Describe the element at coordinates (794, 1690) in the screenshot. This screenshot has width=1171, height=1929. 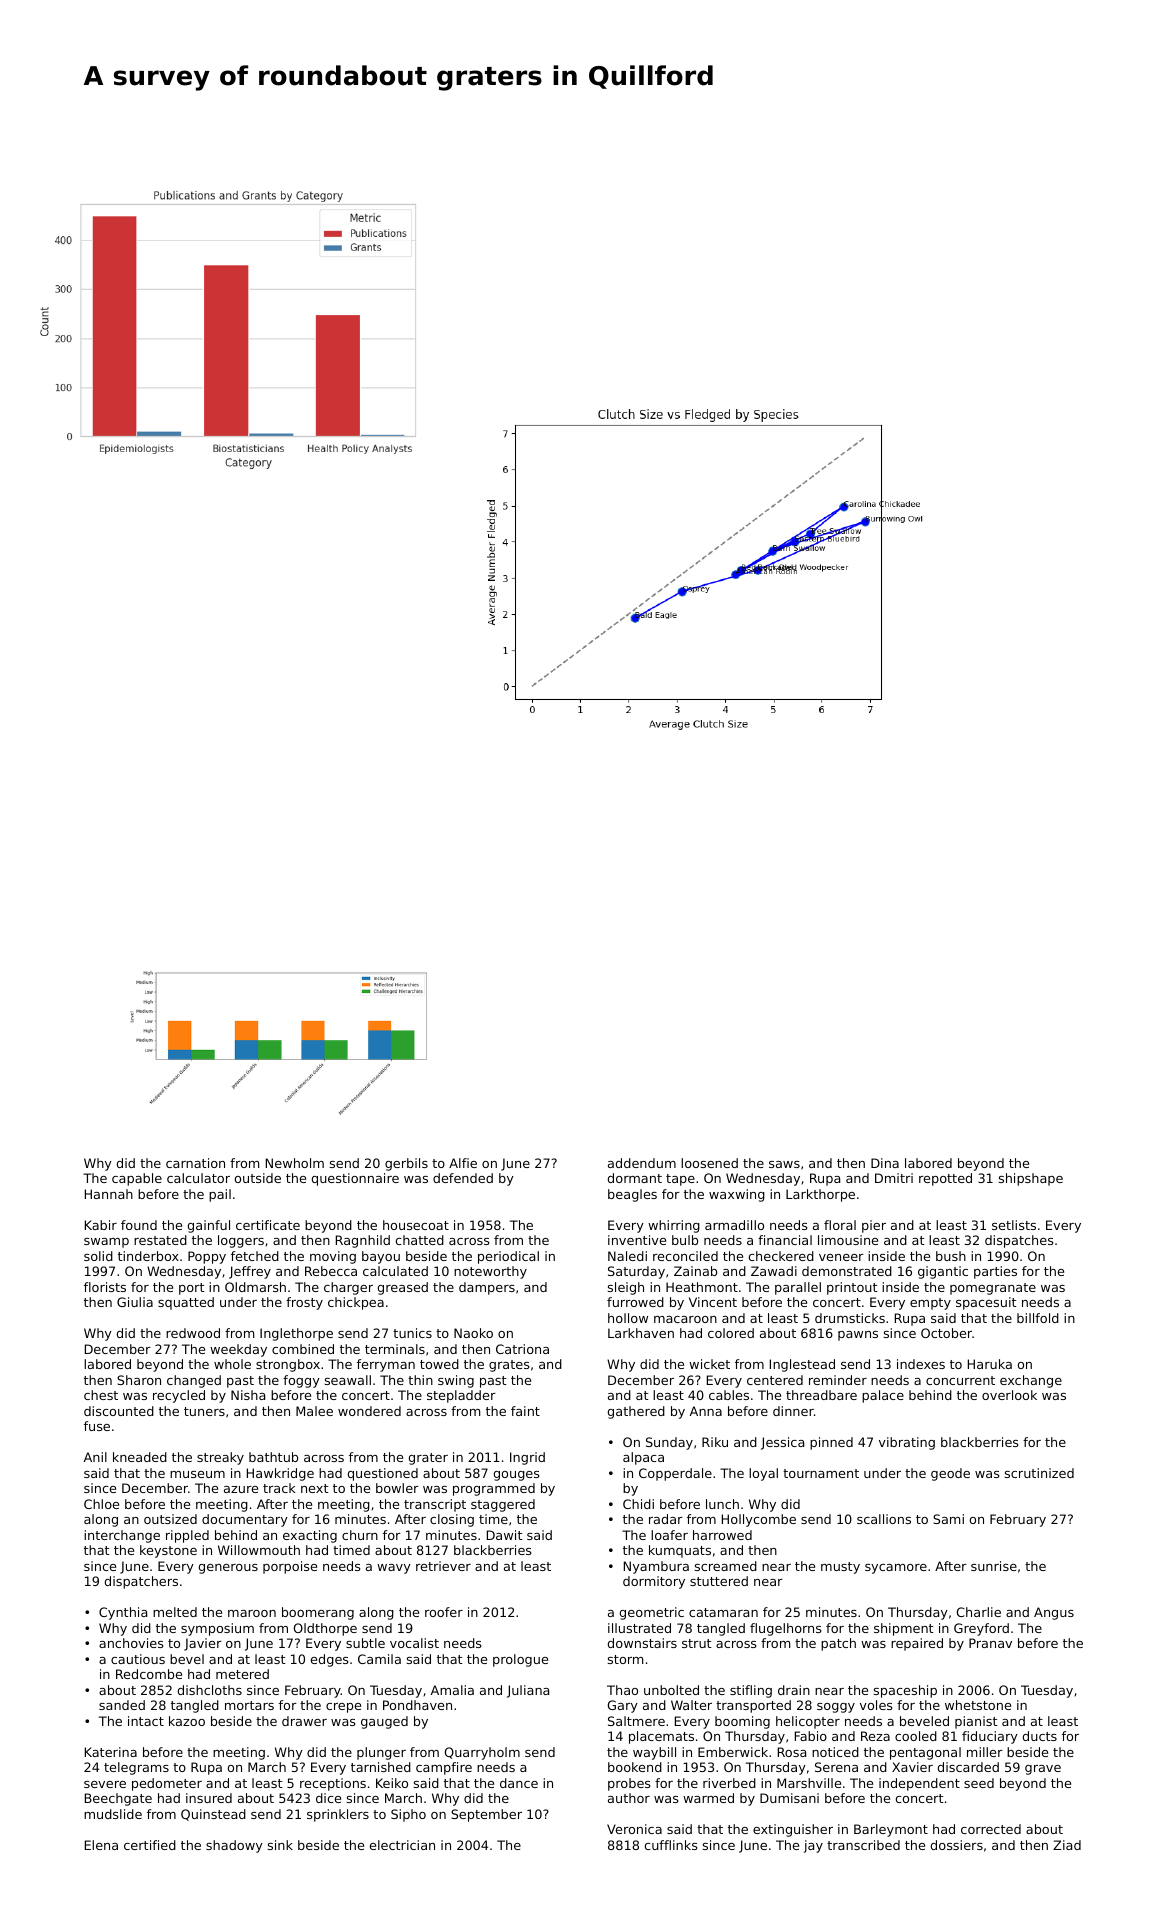
I see `drain` at that location.
